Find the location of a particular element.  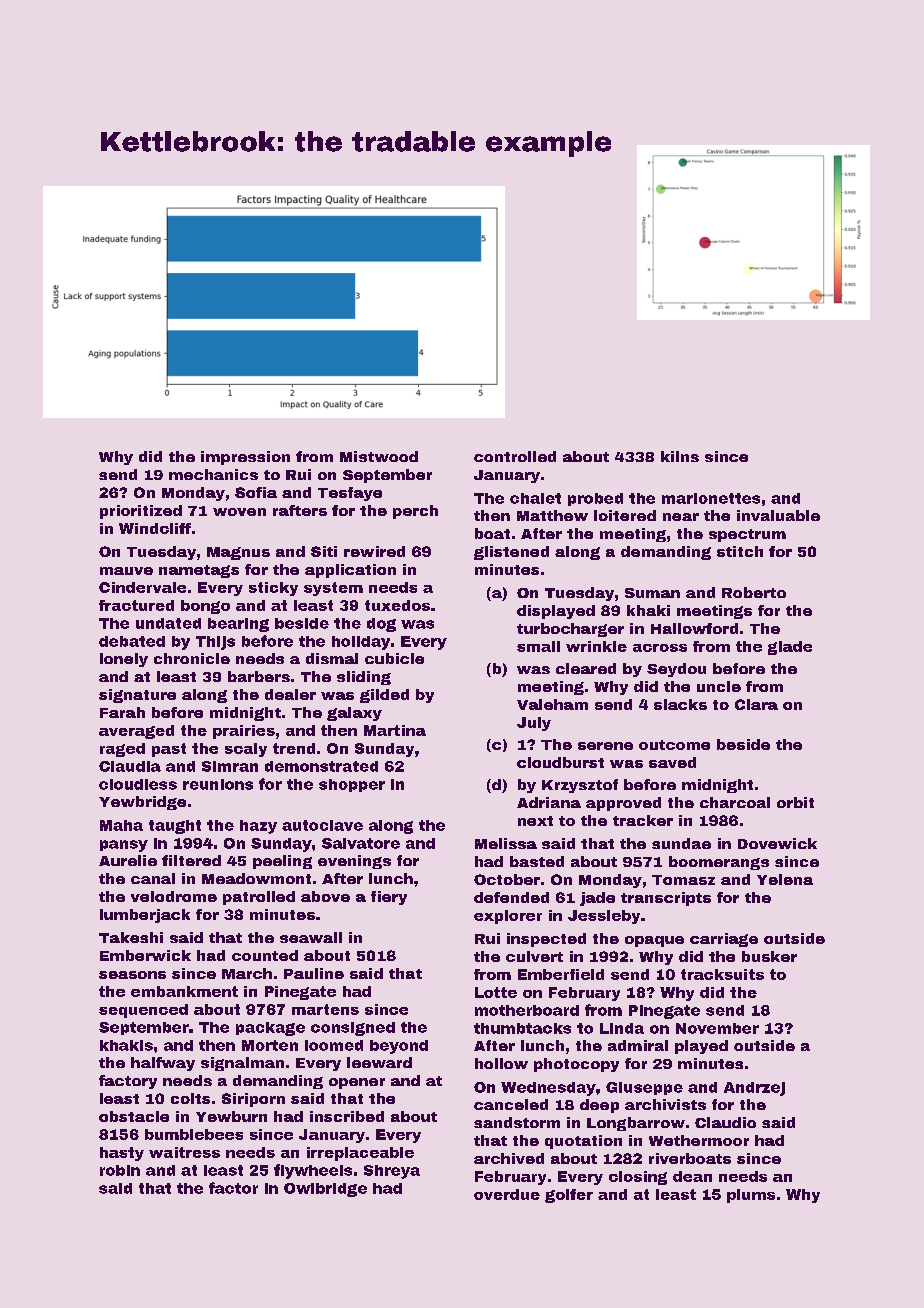

shopper is located at coordinates (352, 785).
